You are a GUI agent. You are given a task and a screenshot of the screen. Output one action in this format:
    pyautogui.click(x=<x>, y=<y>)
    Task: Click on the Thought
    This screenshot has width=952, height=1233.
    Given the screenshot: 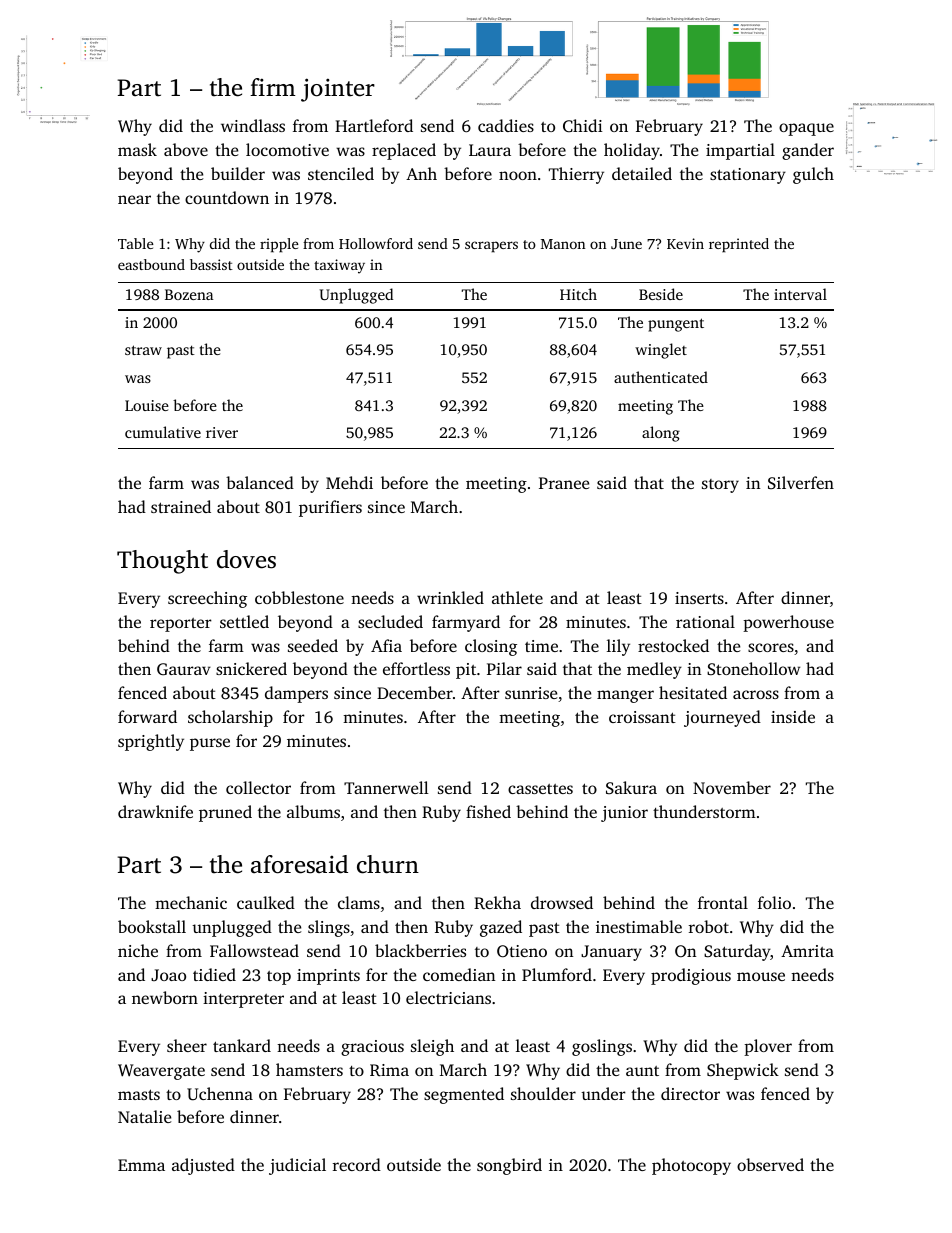 What is the action you would take?
    pyautogui.click(x=162, y=562)
